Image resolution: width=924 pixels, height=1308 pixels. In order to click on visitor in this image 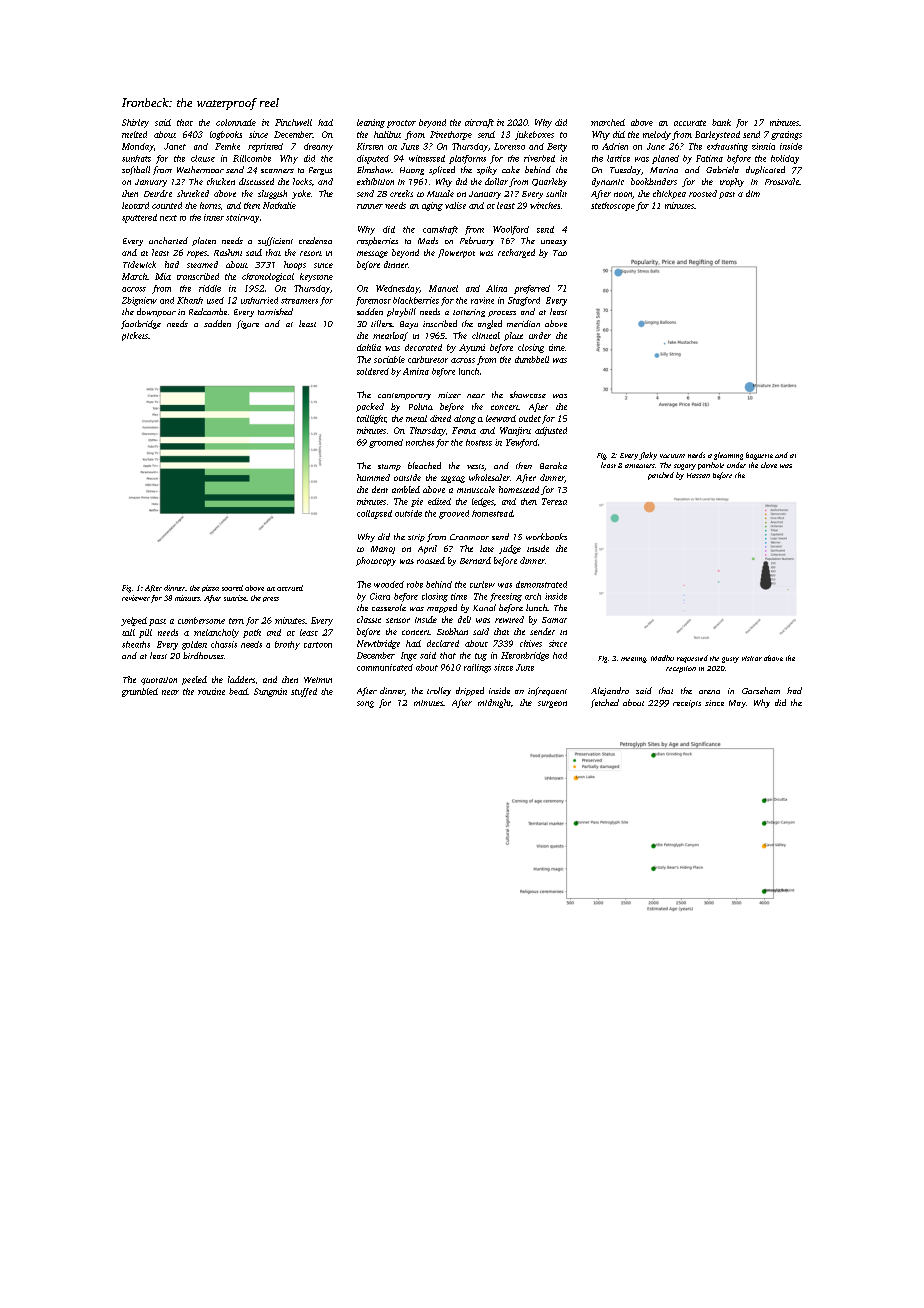, I will do `click(752, 658)`.
